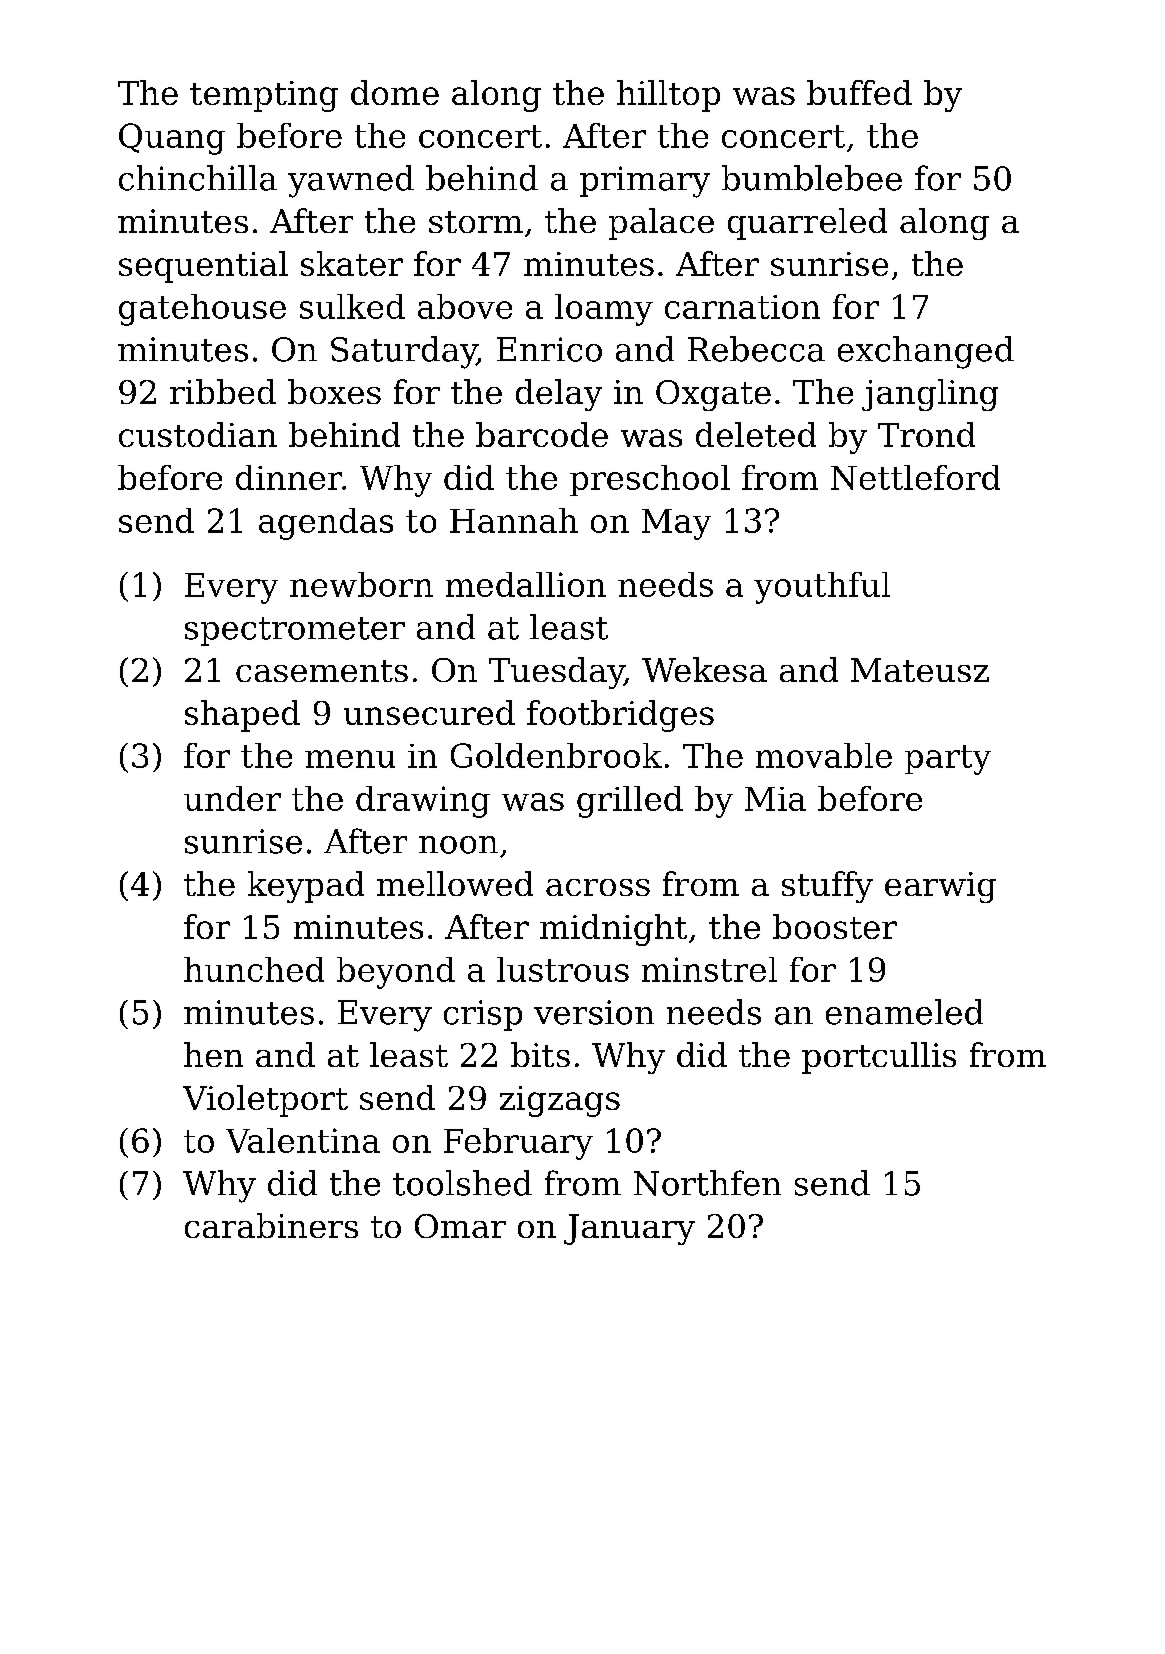 The height and width of the page is (1654, 1165). Describe the element at coordinates (396, 973) in the page. I see `beyond` at that location.
